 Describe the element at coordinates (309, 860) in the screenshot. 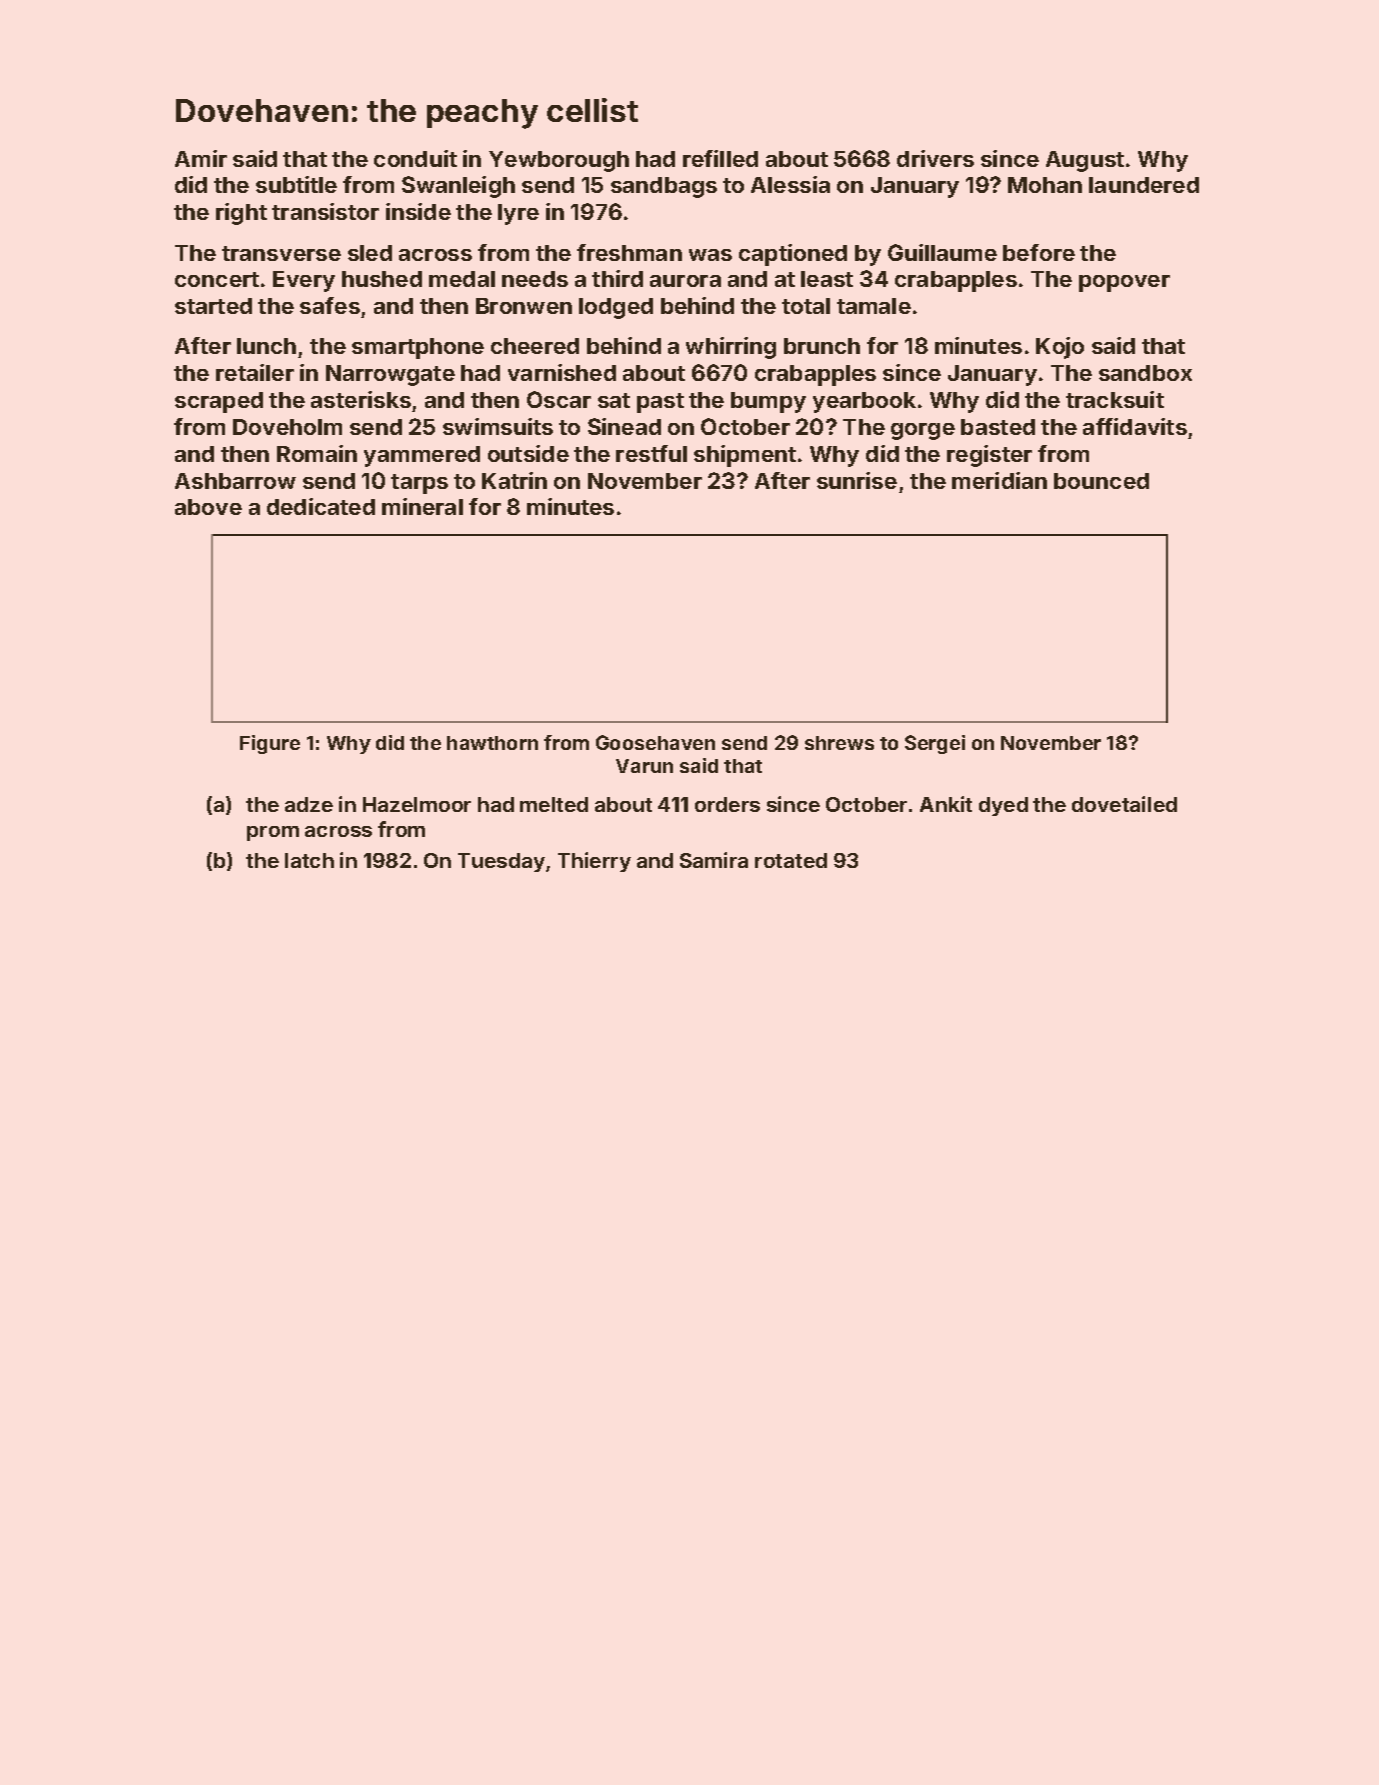

I see `latch` at that location.
